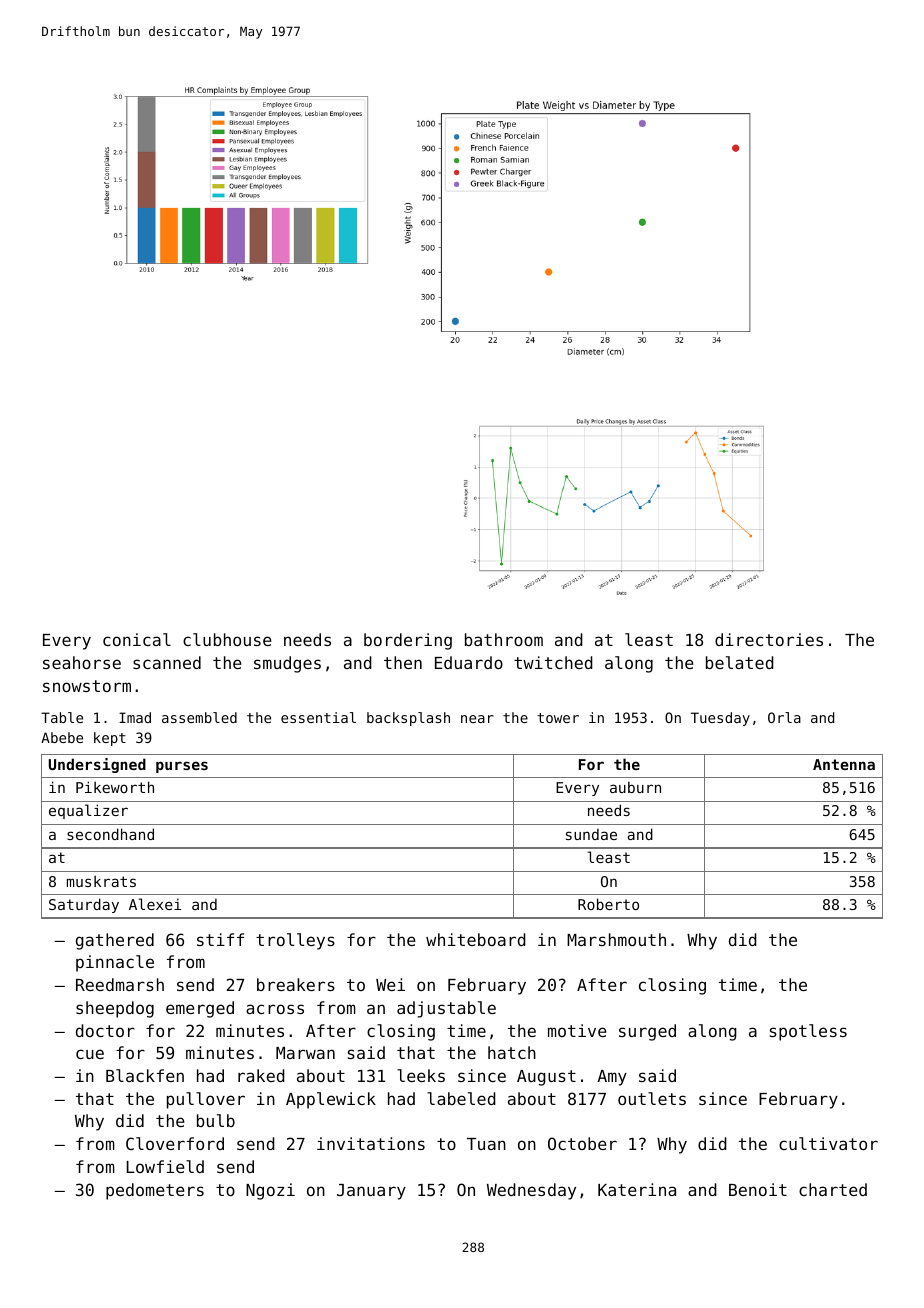 This screenshot has height=1308, width=924. I want to click on seahorse, so click(82, 662).
